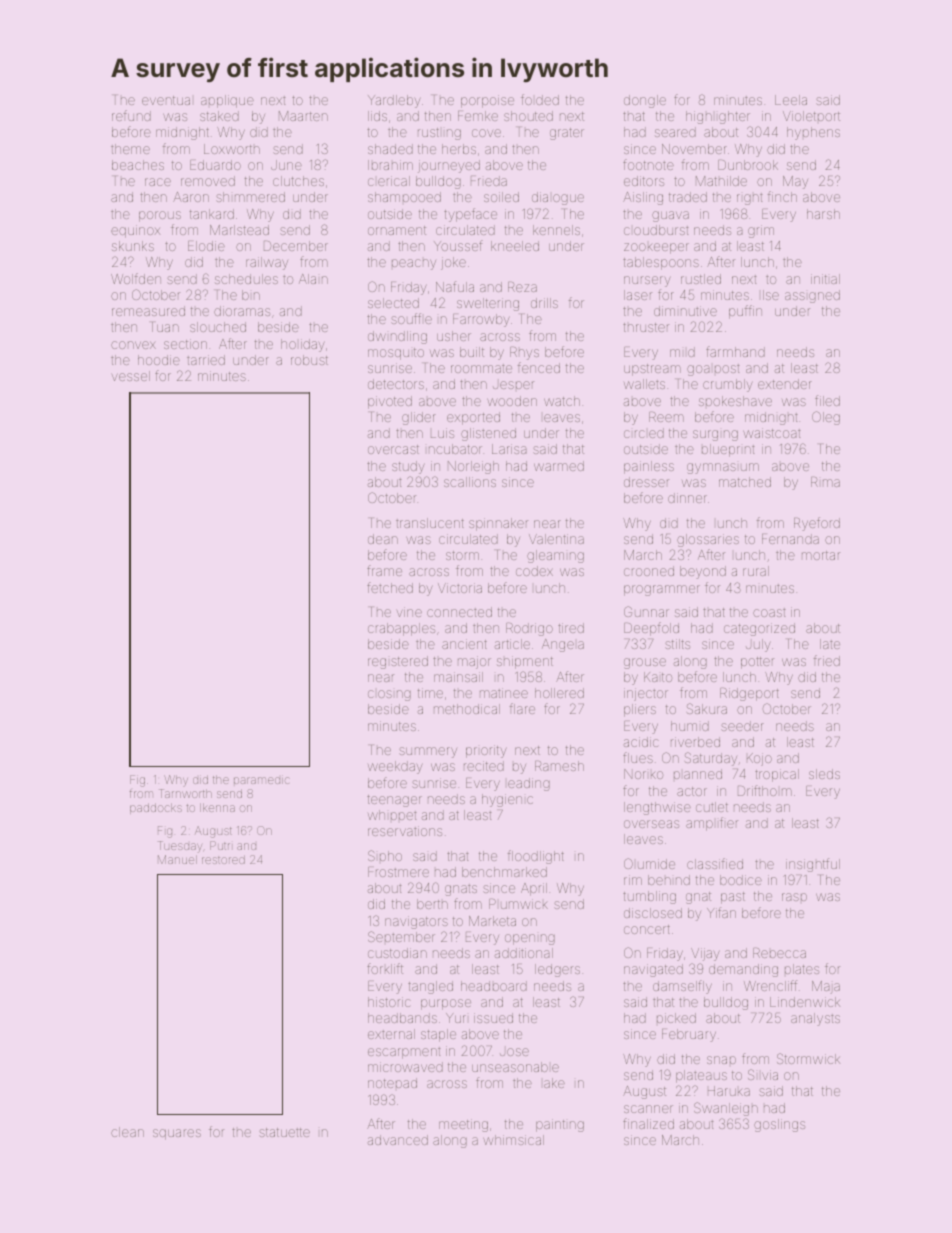 The height and width of the screenshot is (1233, 952). What do you see at coordinates (779, 1125) in the screenshot?
I see `goslings` at bounding box center [779, 1125].
